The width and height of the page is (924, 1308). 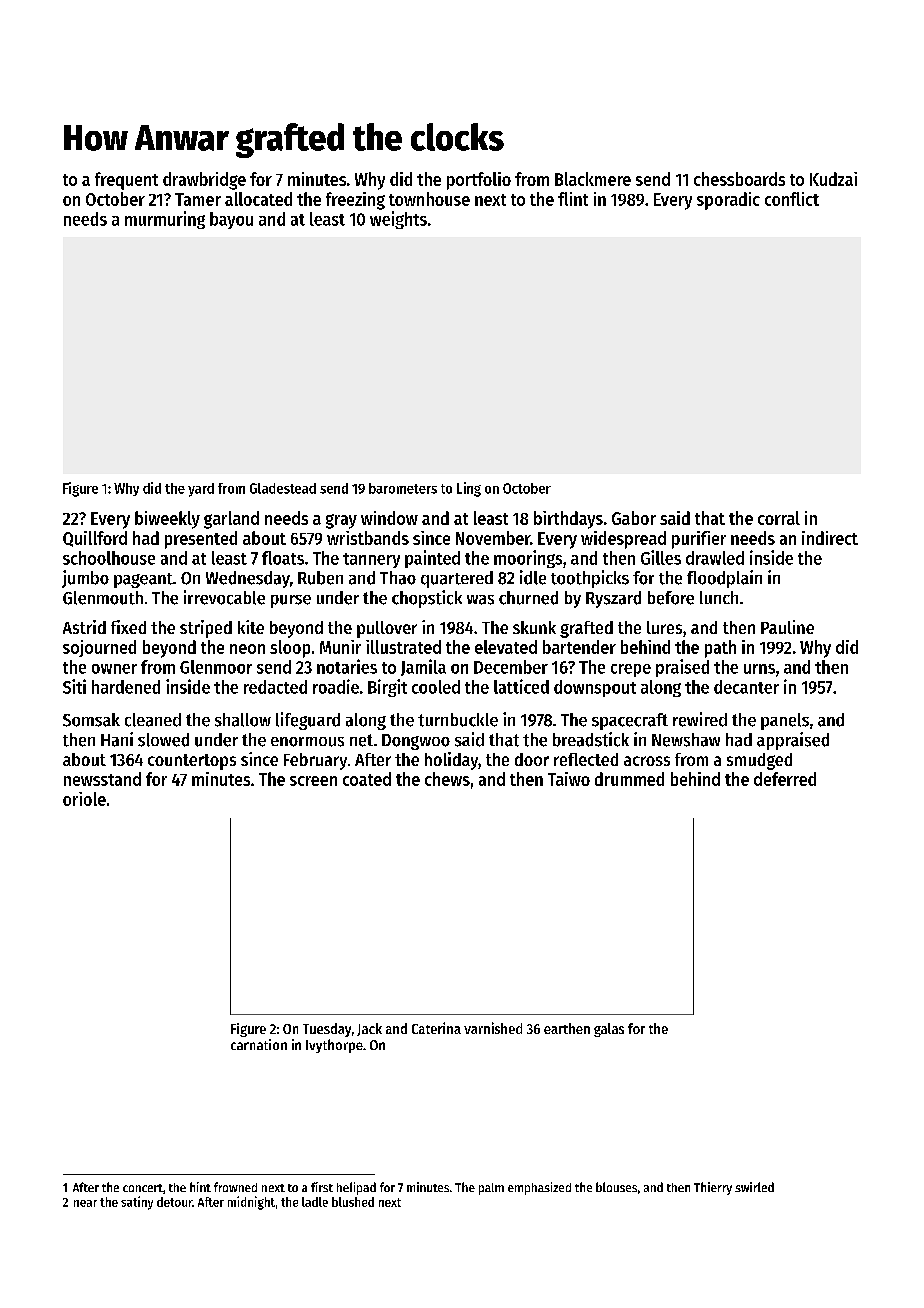 I want to click on birthdays, so click(x=568, y=520).
